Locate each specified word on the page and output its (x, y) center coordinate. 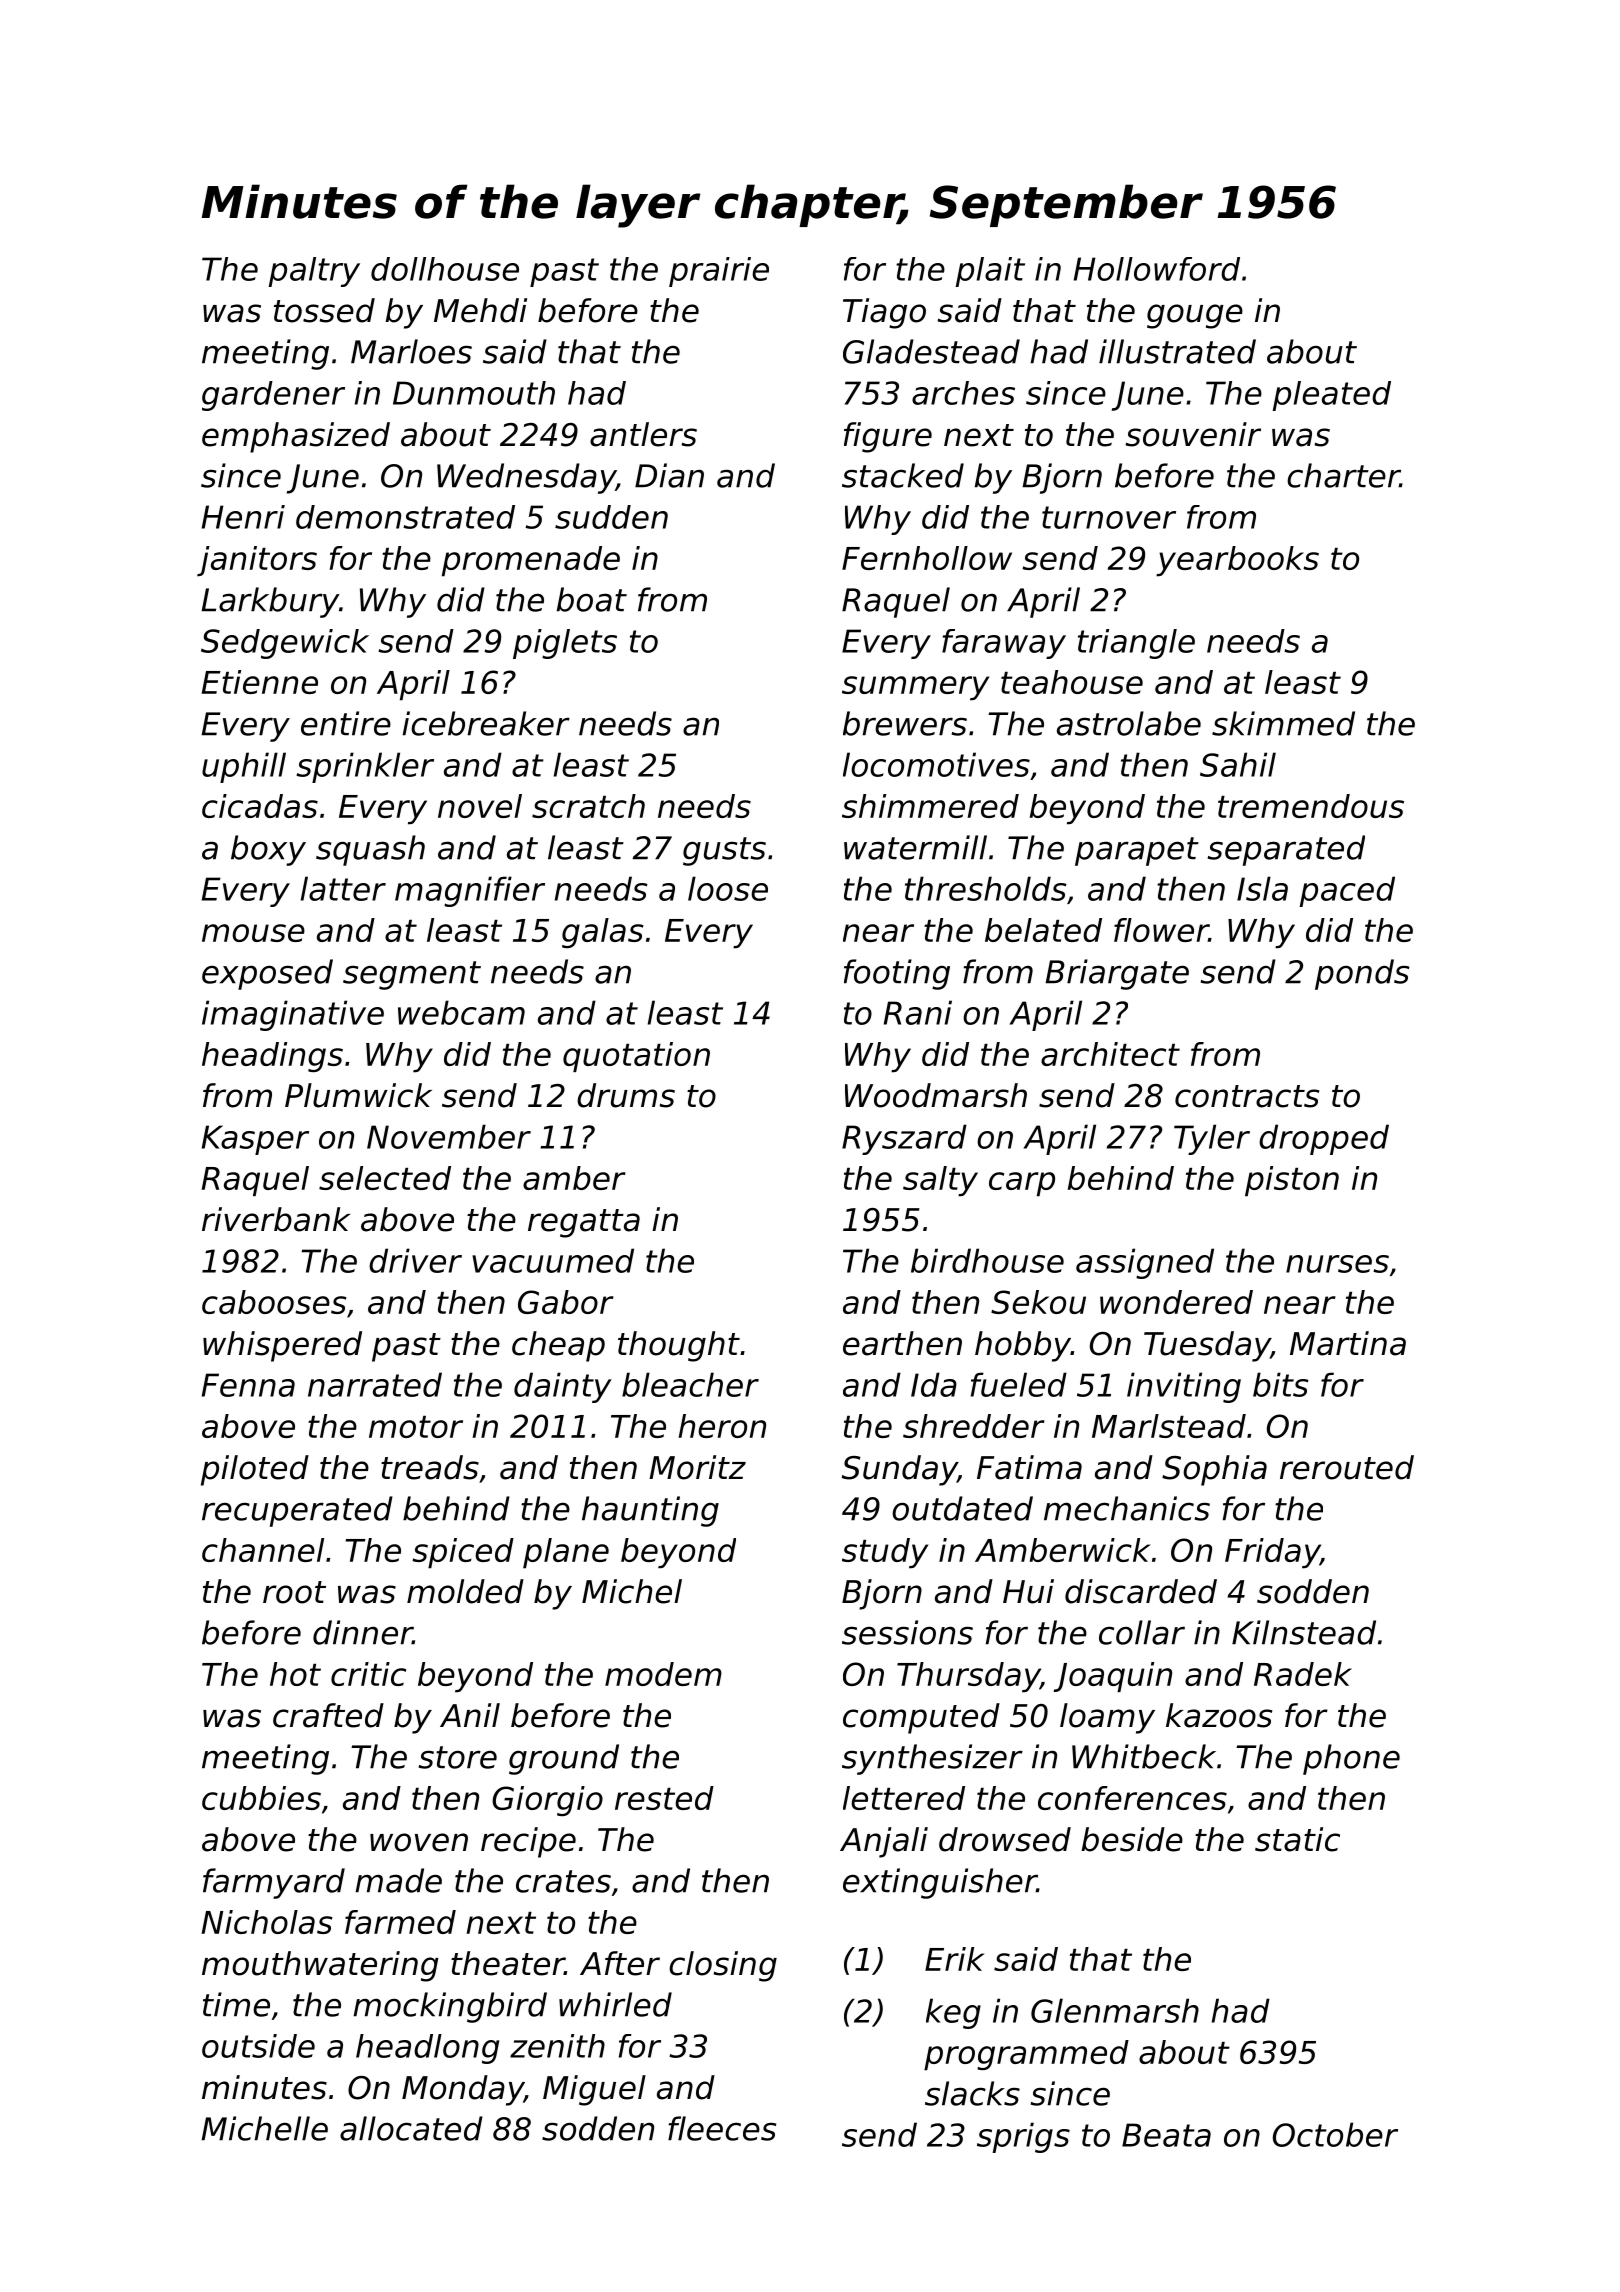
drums (626, 1095)
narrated (375, 1384)
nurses (1337, 1264)
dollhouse (445, 269)
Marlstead (1169, 1426)
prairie (719, 272)
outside (258, 2046)
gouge (1195, 316)
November (449, 1136)
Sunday (900, 1470)
